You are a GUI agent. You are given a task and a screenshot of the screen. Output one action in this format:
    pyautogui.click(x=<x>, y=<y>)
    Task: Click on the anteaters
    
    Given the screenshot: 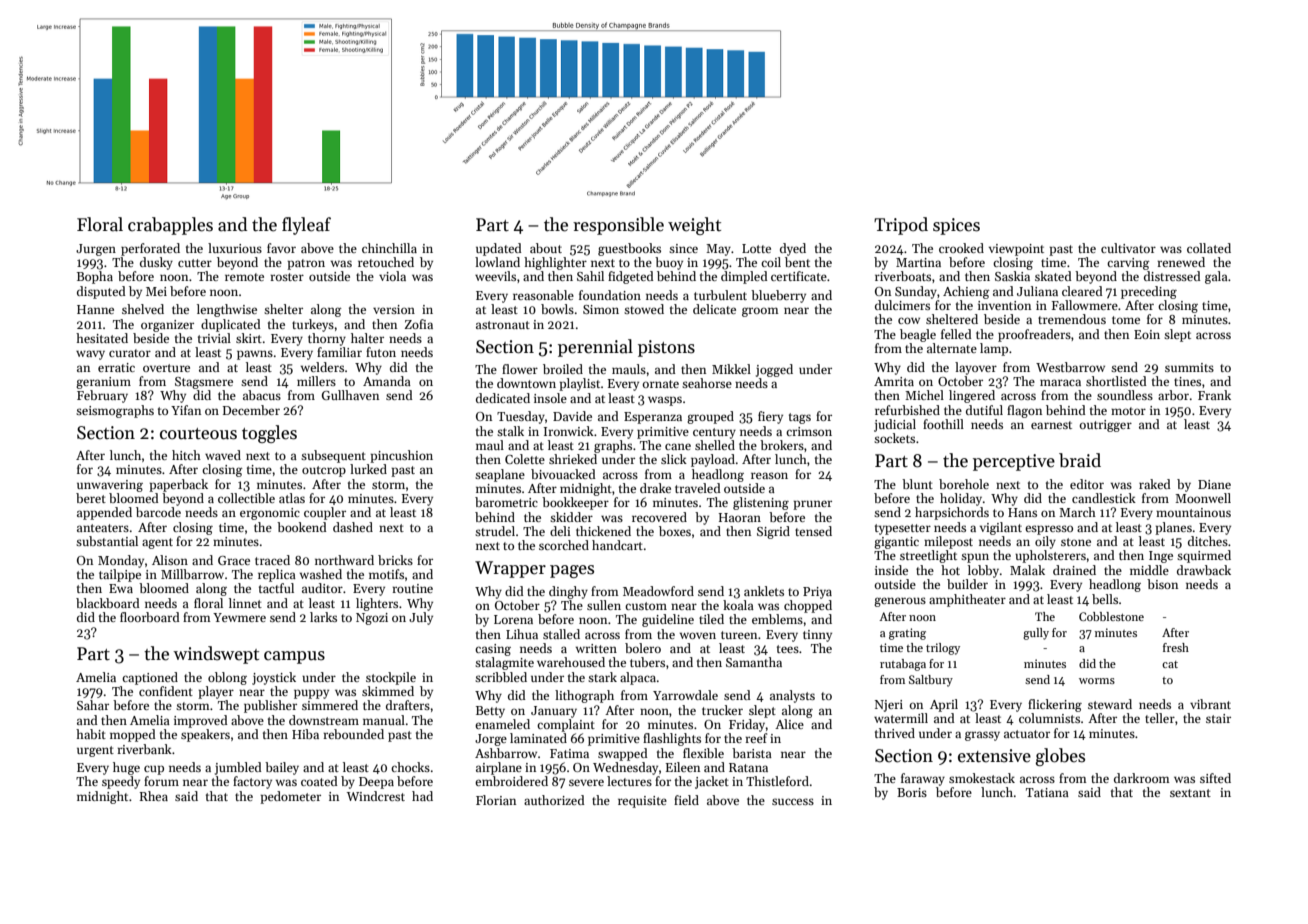 What is the action you would take?
    pyautogui.click(x=103, y=528)
